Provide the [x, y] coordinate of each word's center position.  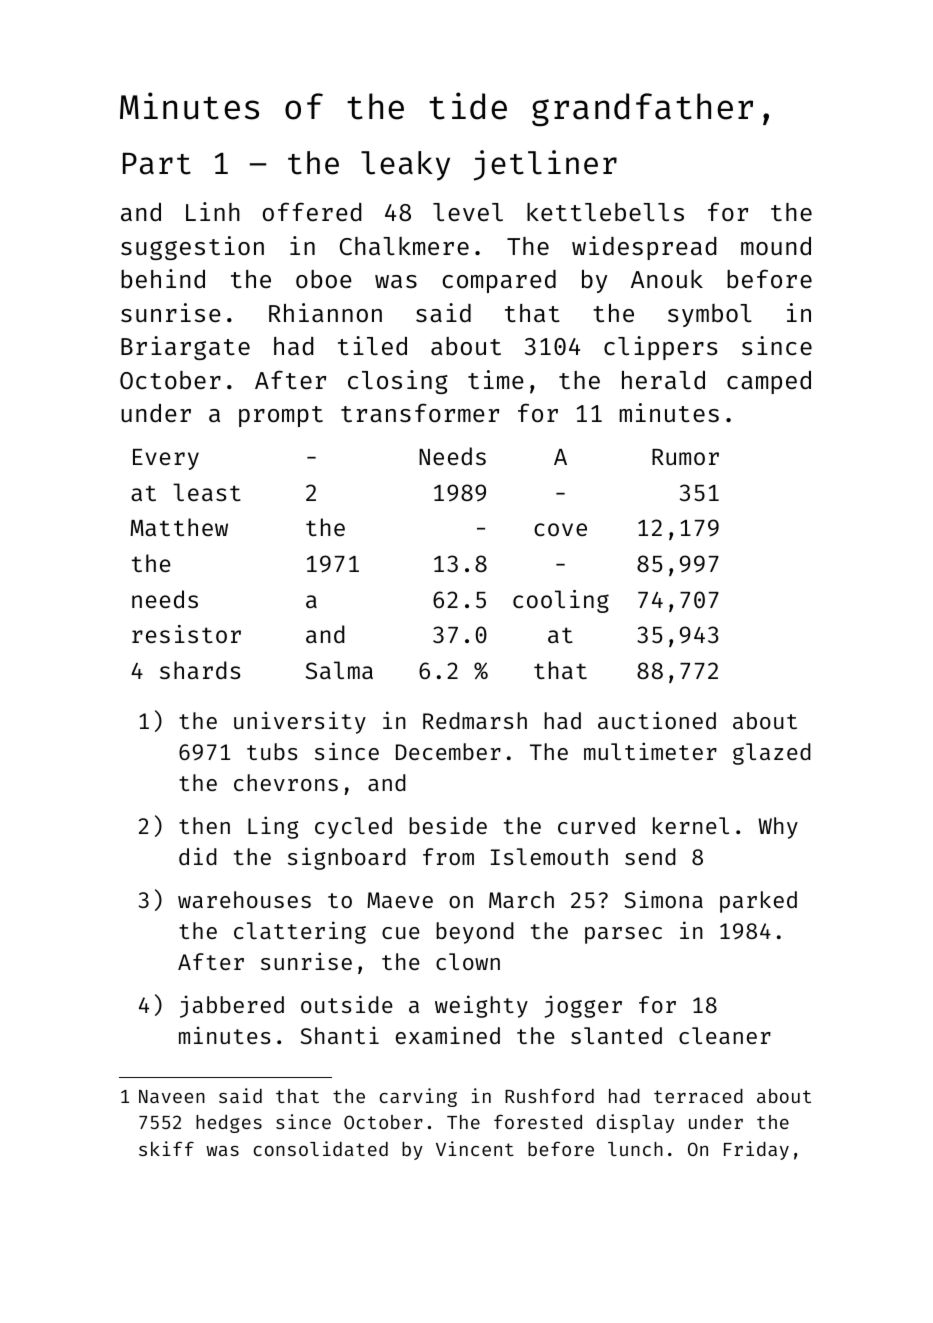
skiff [166, 1148]
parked [758, 902]
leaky [405, 166]
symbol [710, 315]
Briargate [185, 348]
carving [418, 1097]
